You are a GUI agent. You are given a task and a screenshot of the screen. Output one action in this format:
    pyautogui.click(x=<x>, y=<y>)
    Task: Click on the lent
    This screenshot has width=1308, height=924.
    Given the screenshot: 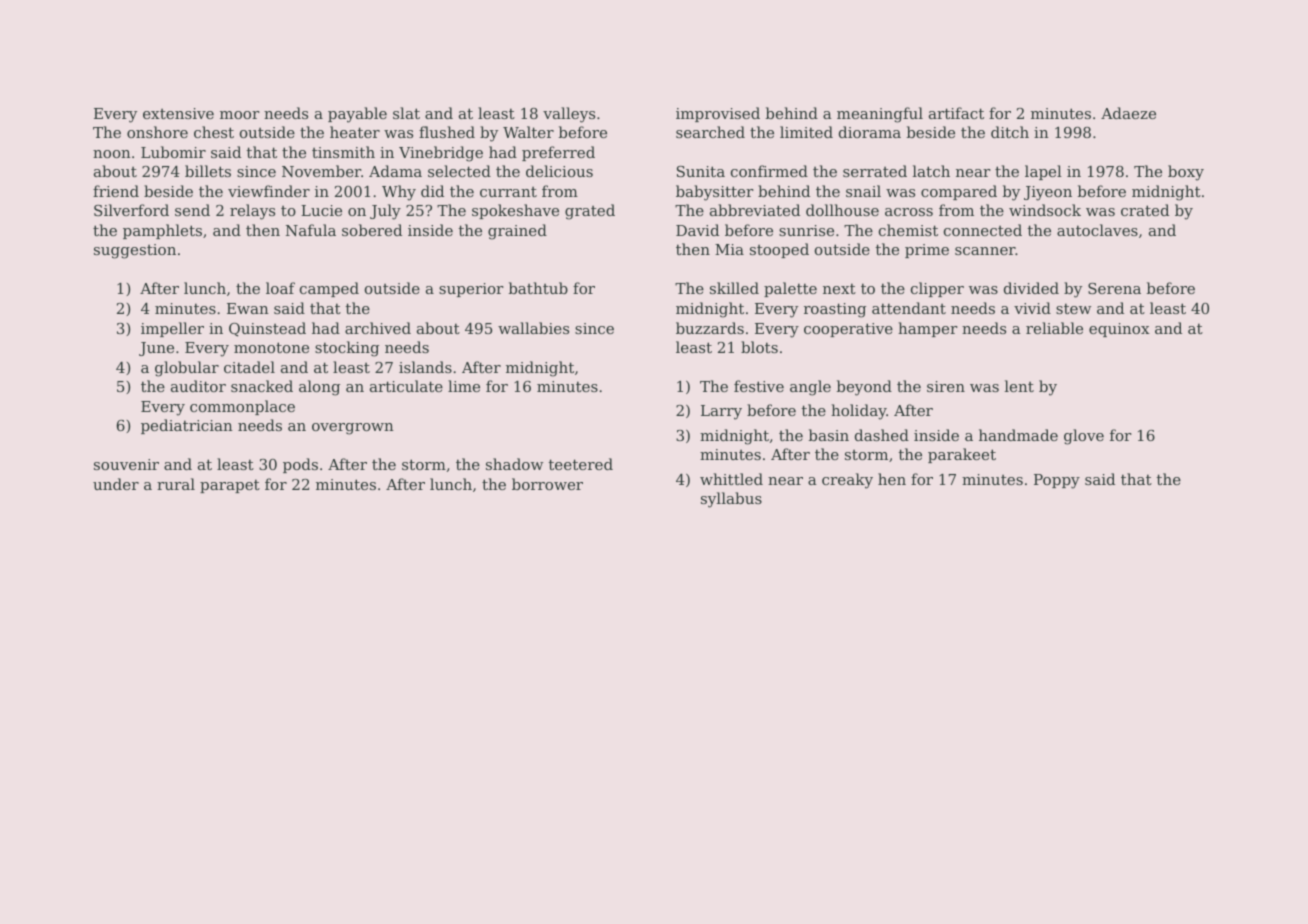 What is the action you would take?
    pyautogui.click(x=1019, y=386)
